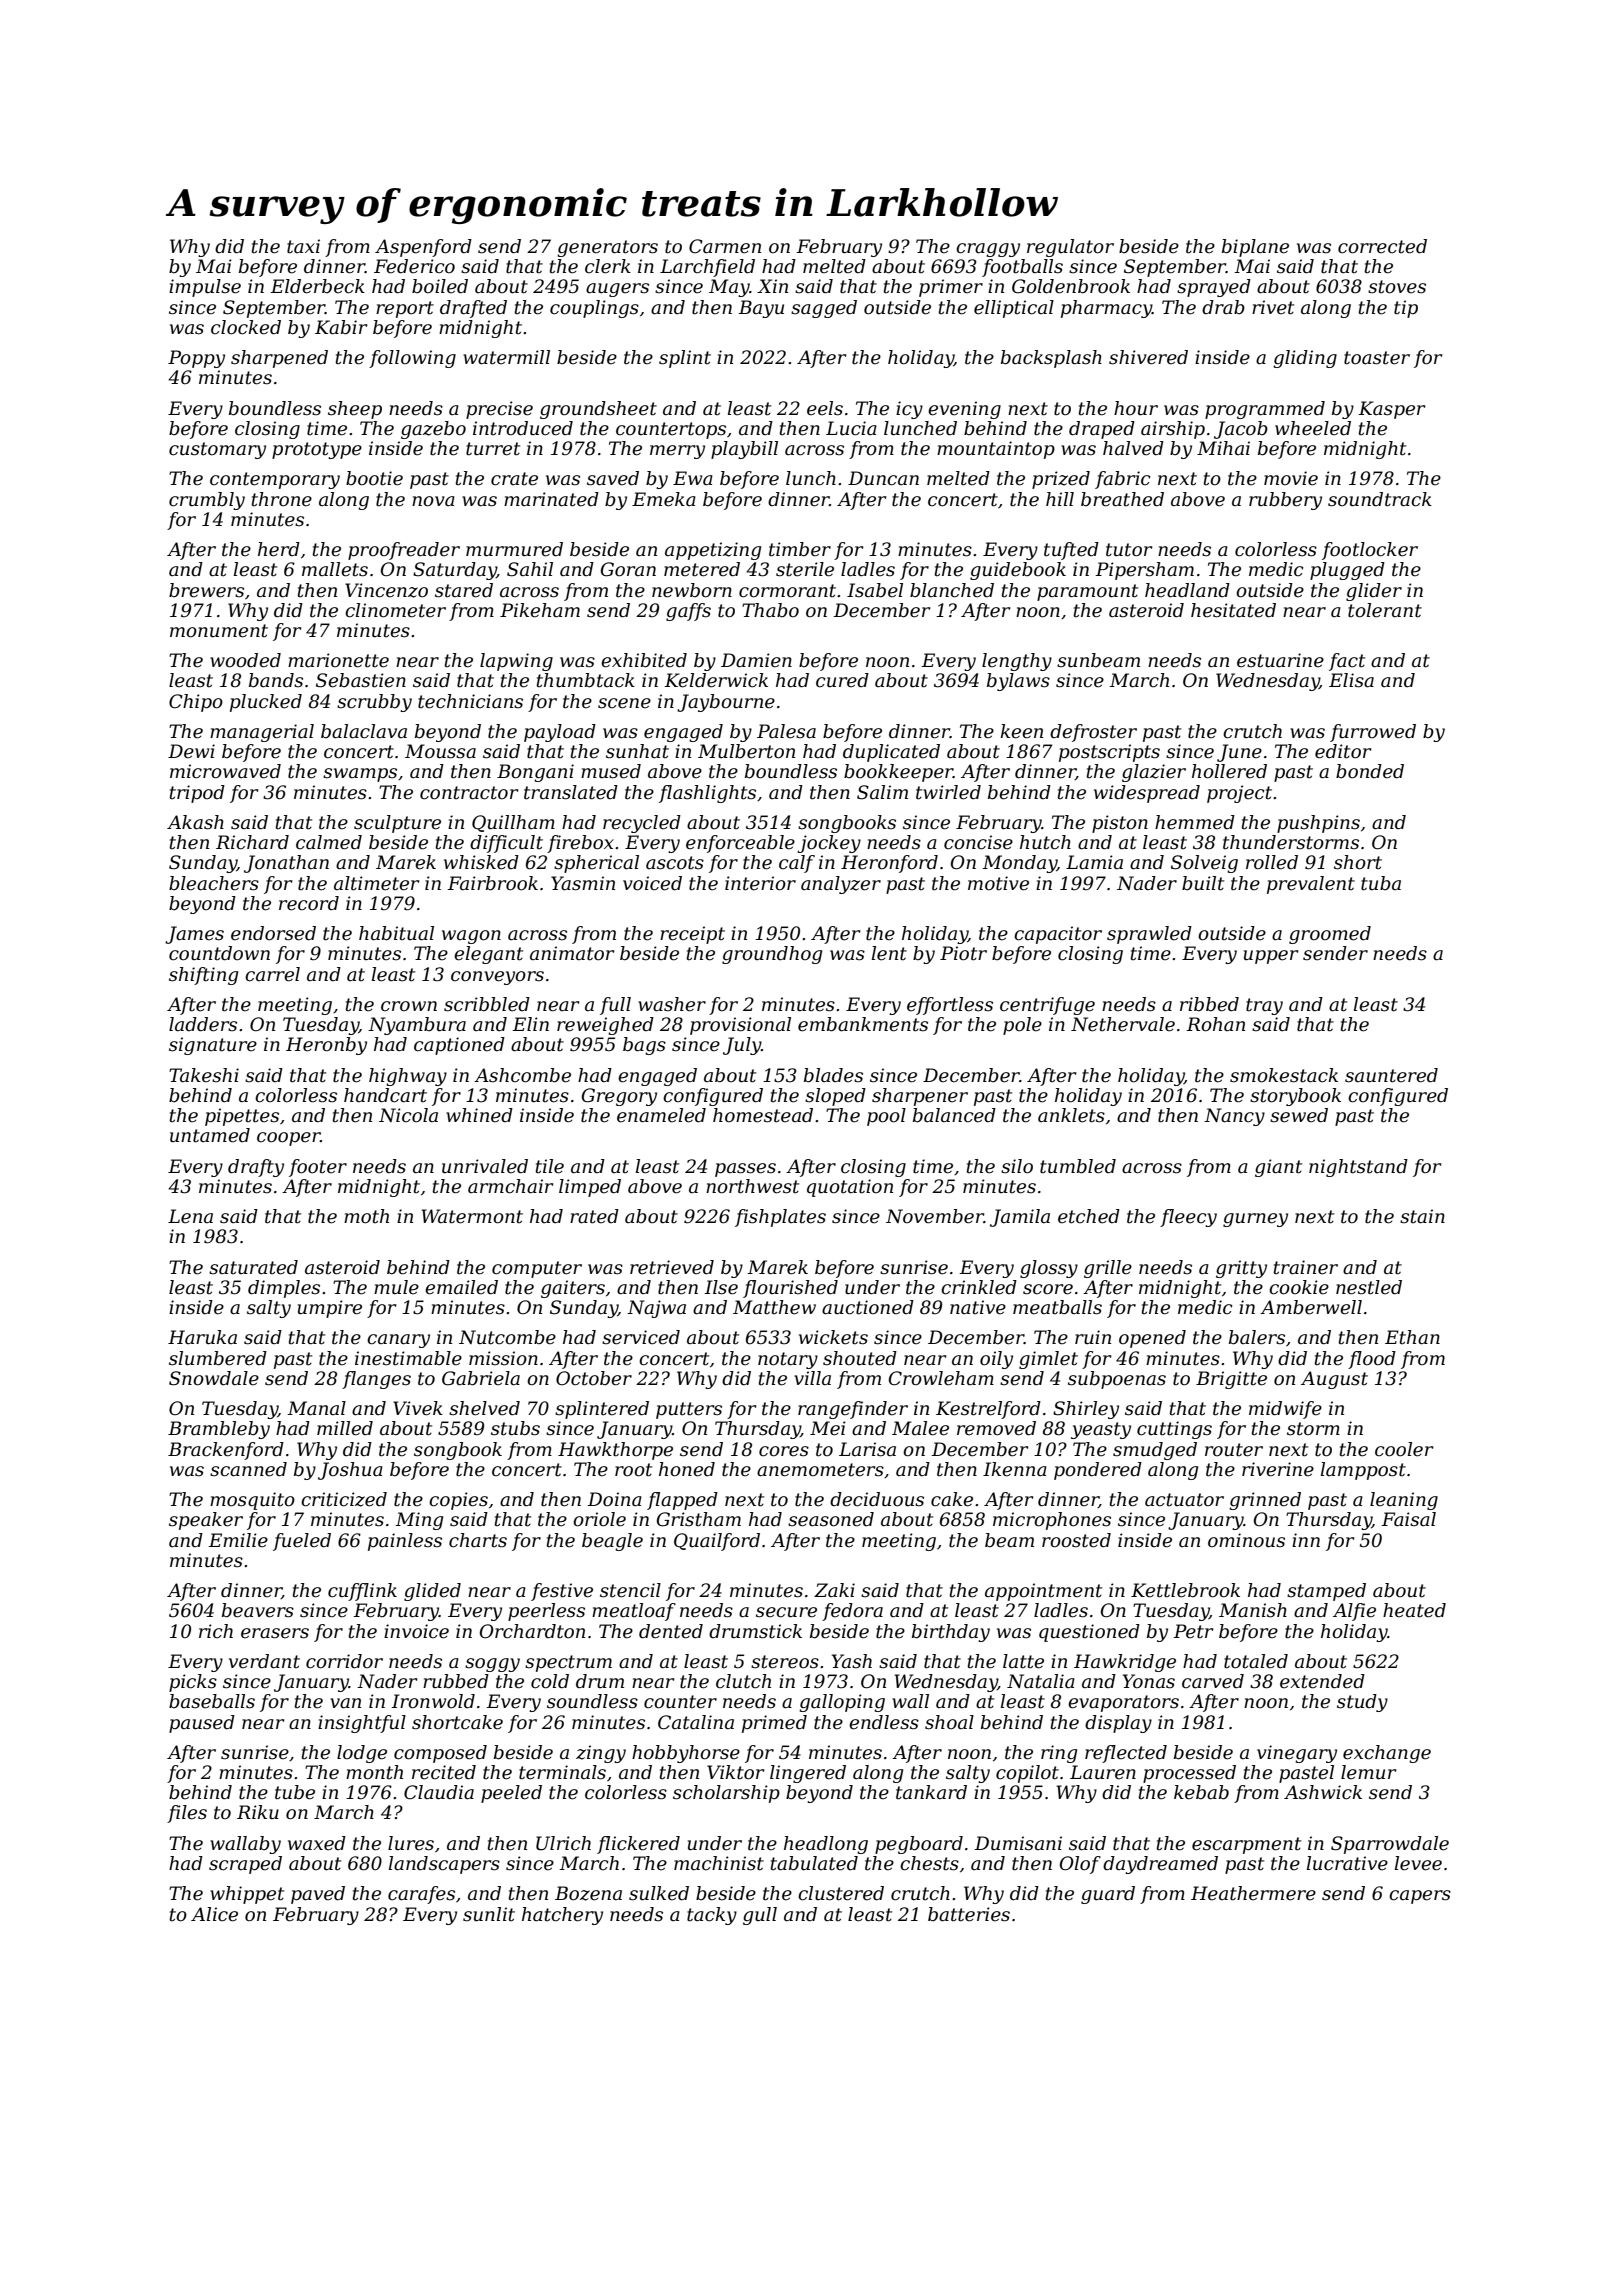 The image size is (1620, 2292). What do you see at coordinates (1381, 883) in the image?
I see `tuba` at bounding box center [1381, 883].
